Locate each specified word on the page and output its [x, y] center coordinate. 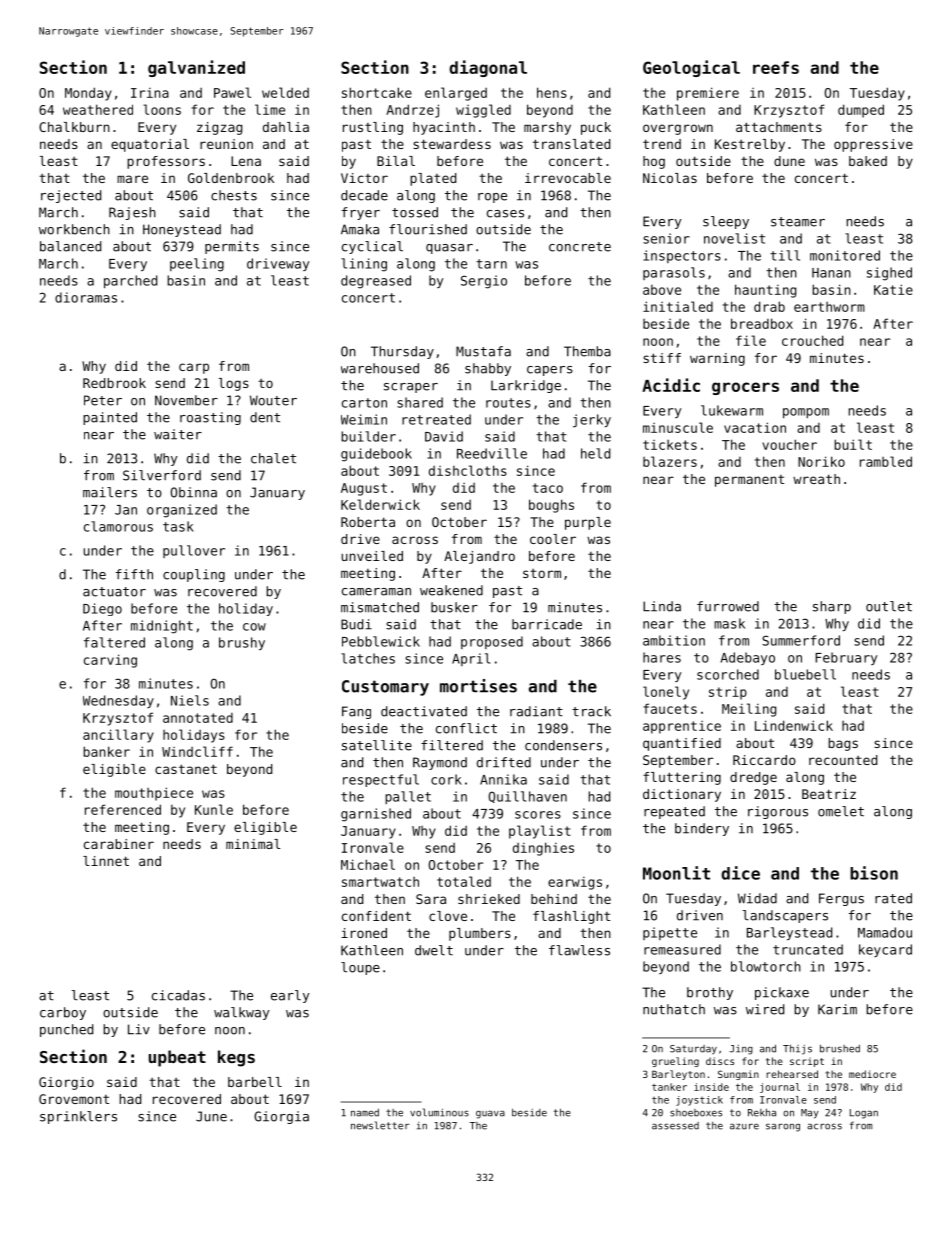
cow [254, 627]
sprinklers [78, 1117]
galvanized [196, 68]
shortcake [377, 92]
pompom [806, 413]
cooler [553, 539]
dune [789, 161]
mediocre [872, 1074]
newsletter [380, 1125]
